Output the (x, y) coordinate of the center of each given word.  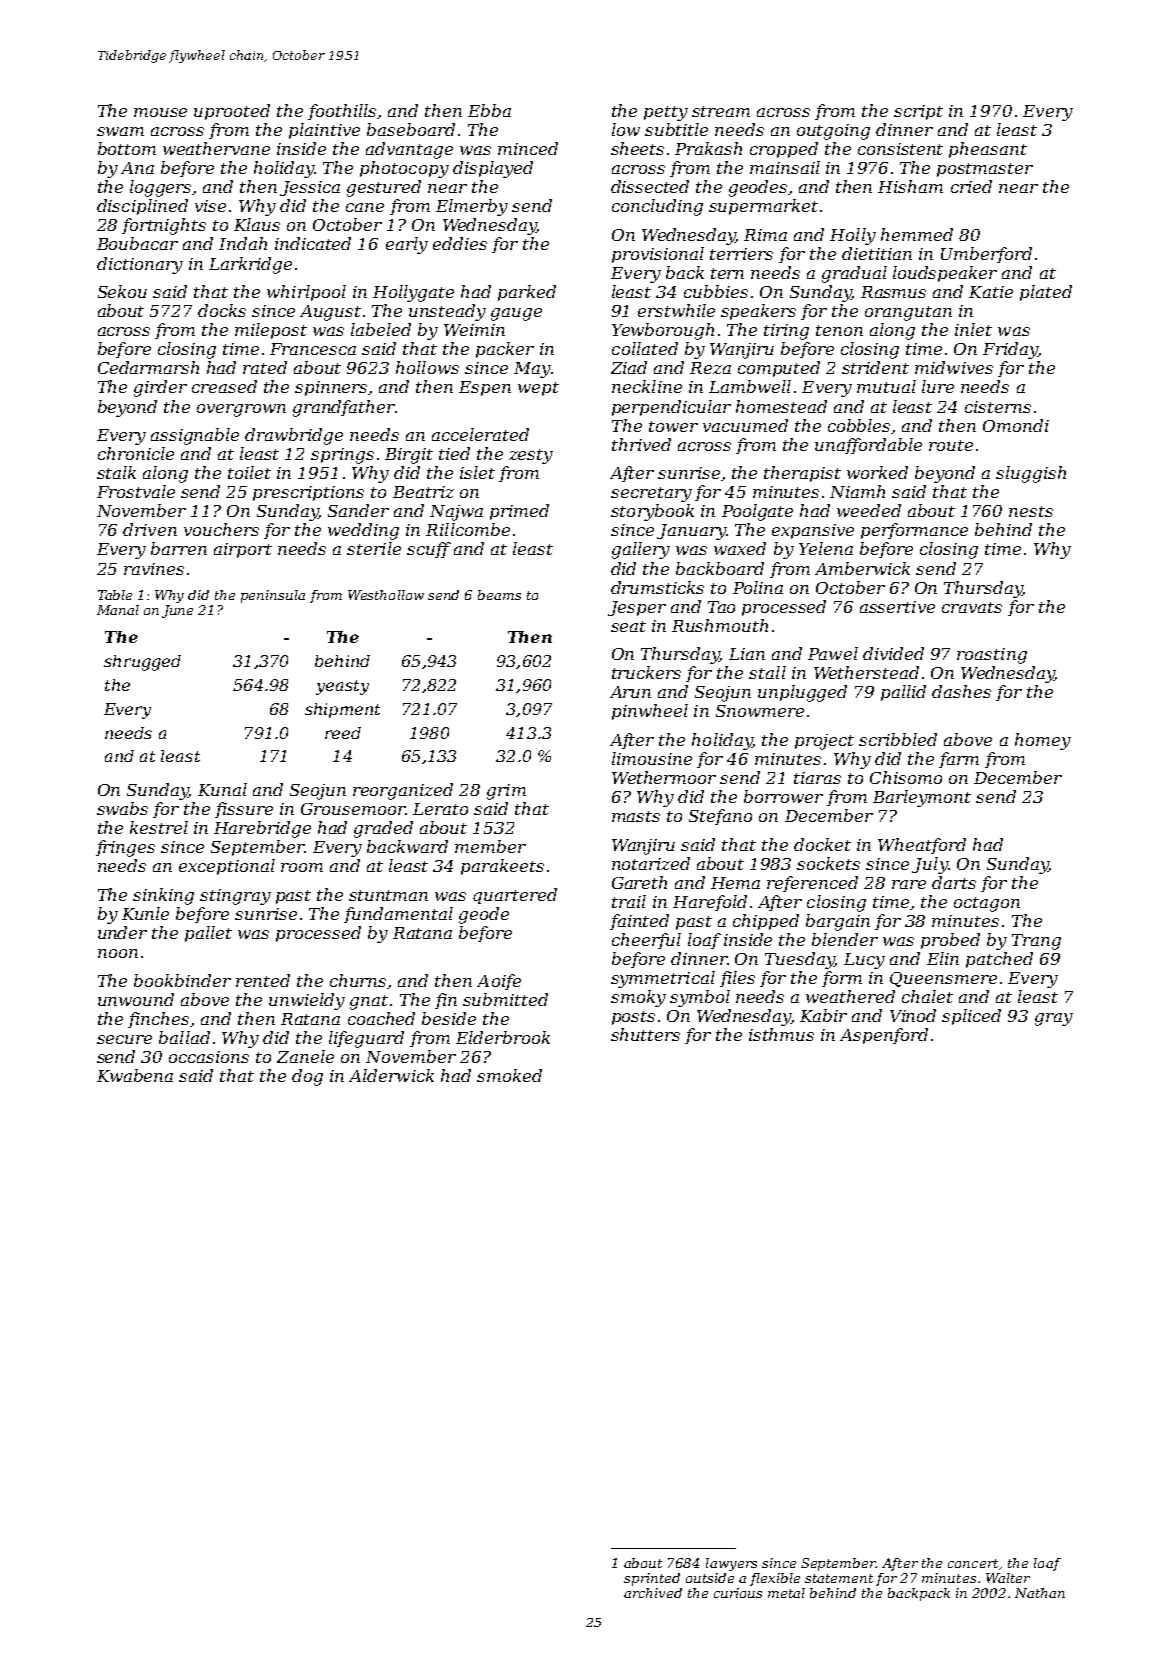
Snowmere (760, 711)
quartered (515, 896)
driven (150, 529)
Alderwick (391, 1075)
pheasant (988, 150)
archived (653, 1593)
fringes (125, 848)
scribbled (898, 739)
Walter (1008, 1578)
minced (528, 148)
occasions (209, 1057)
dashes (961, 691)
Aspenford (884, 1036)
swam (120, 131)
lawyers (731, 1564)
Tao (721, 607)
